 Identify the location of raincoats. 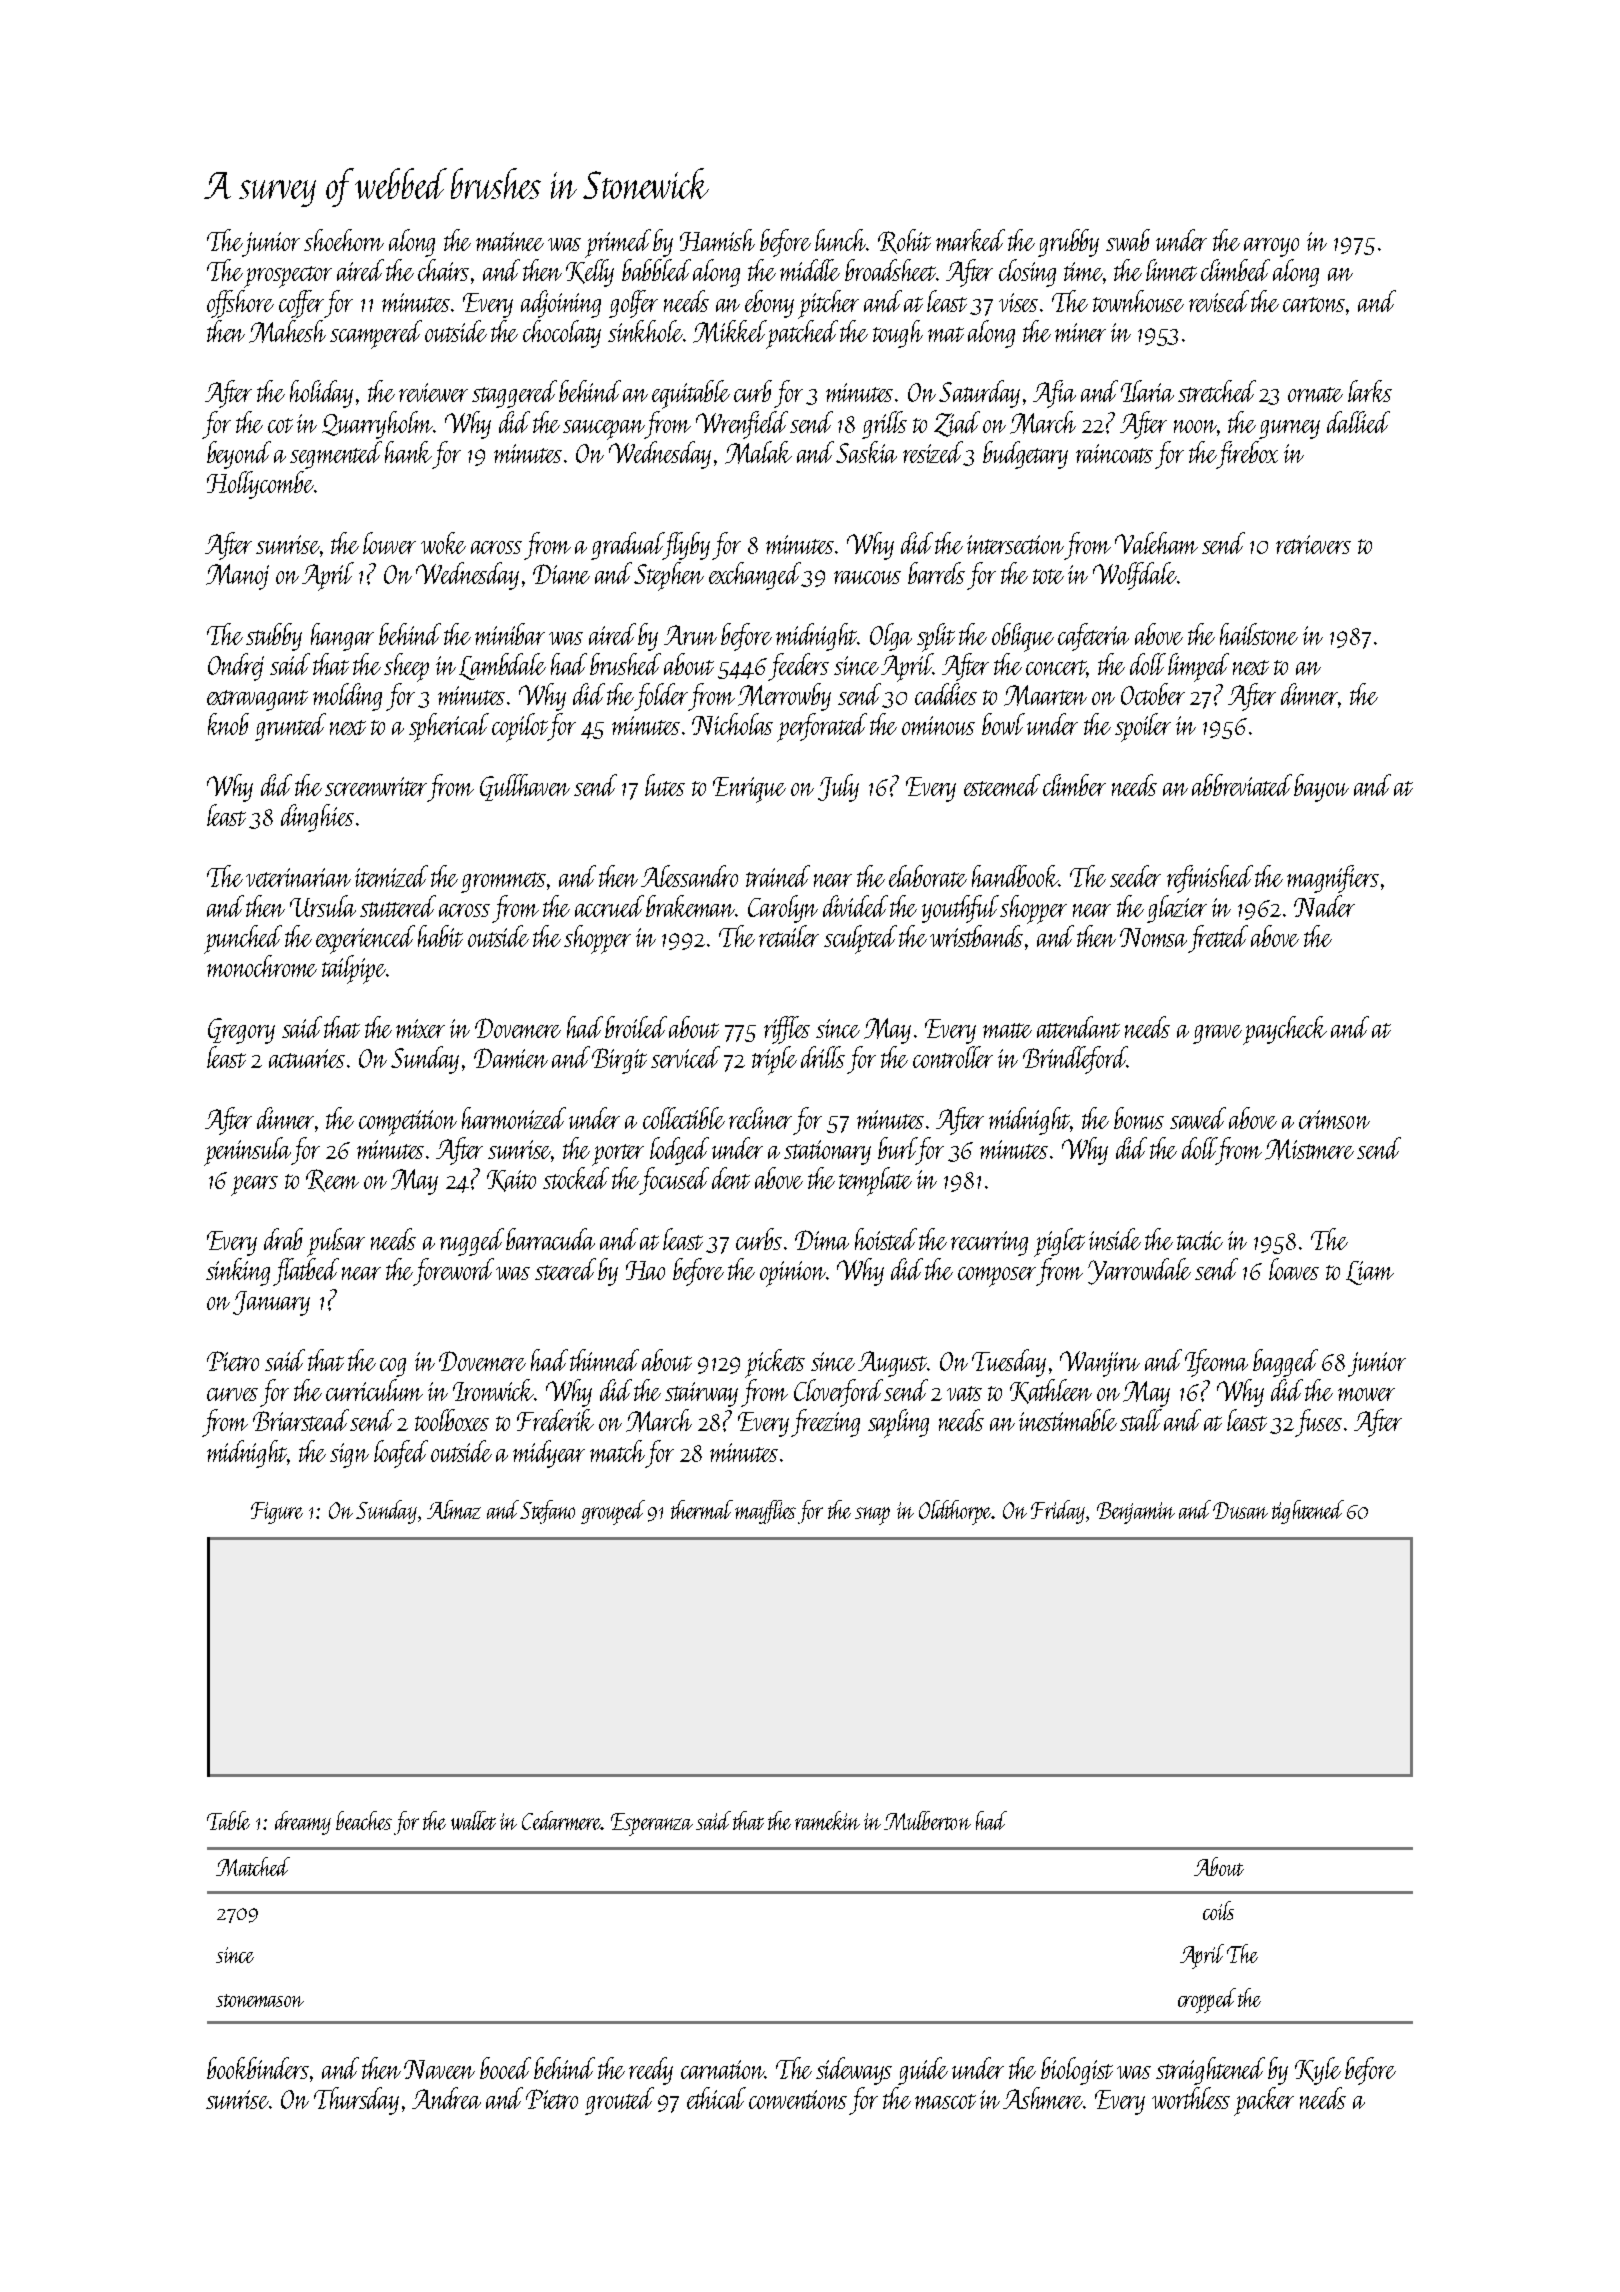
(1114, 453).
